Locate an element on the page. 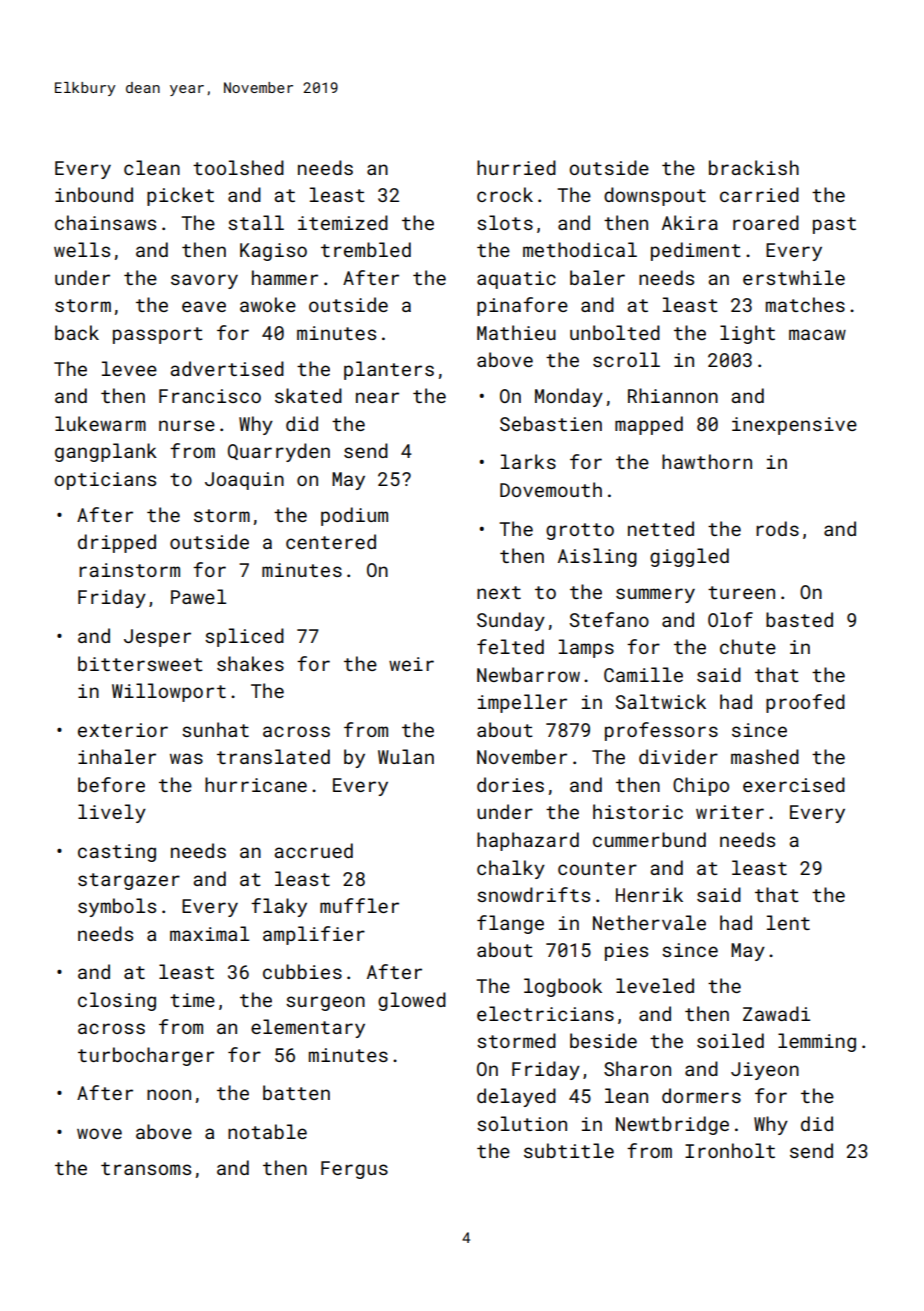  translated is located at coordinates (273, 756).
